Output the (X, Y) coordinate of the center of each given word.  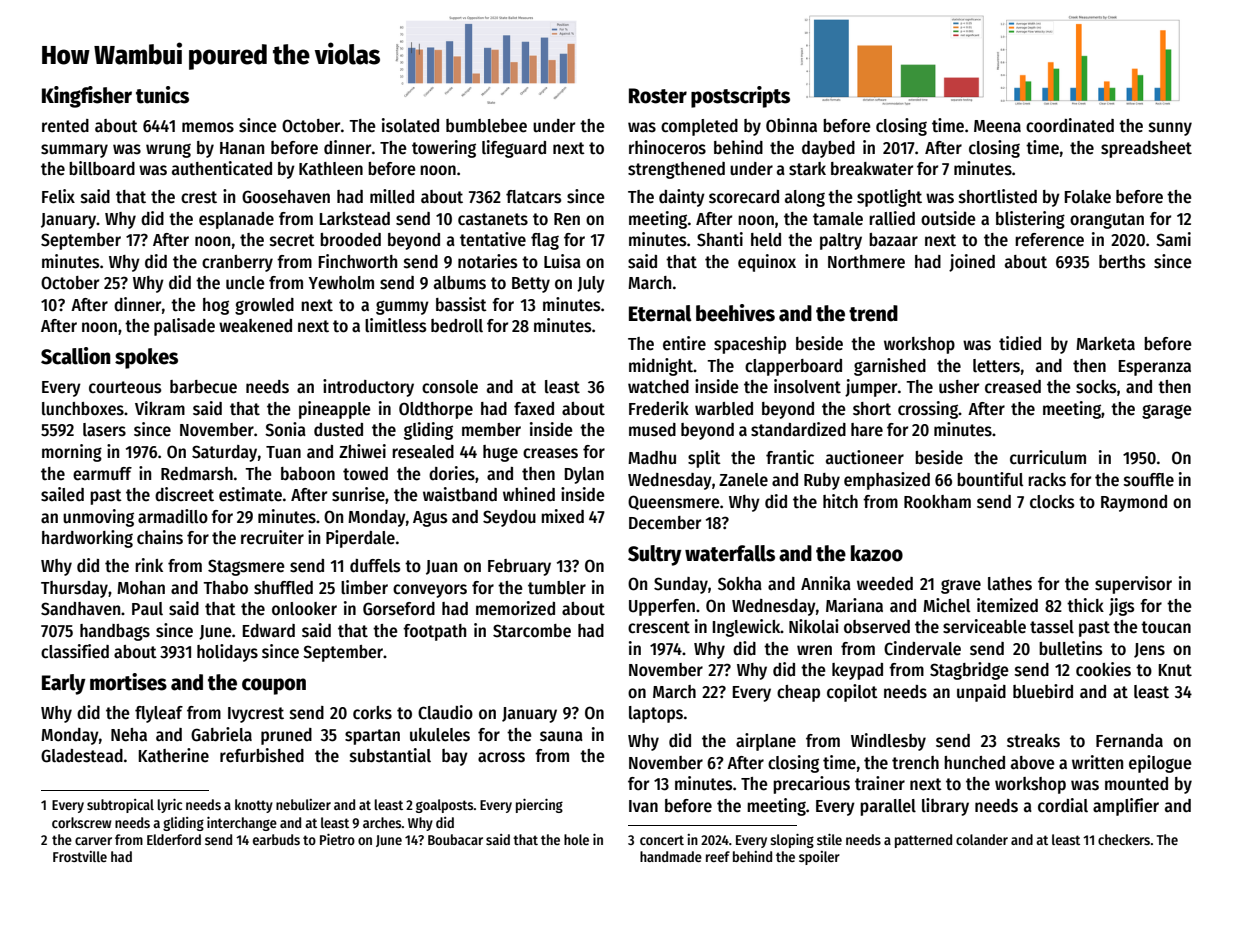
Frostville (80, 856)
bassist (461, 304)
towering (444, 149)
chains (160, 537)
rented (65, 126)
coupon (274, 686)
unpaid (981, 693)
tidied (1020, 343)
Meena (997, 126)
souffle (1149, 480)
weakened (255, 326)
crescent (659, 627)
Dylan (584, 475)
